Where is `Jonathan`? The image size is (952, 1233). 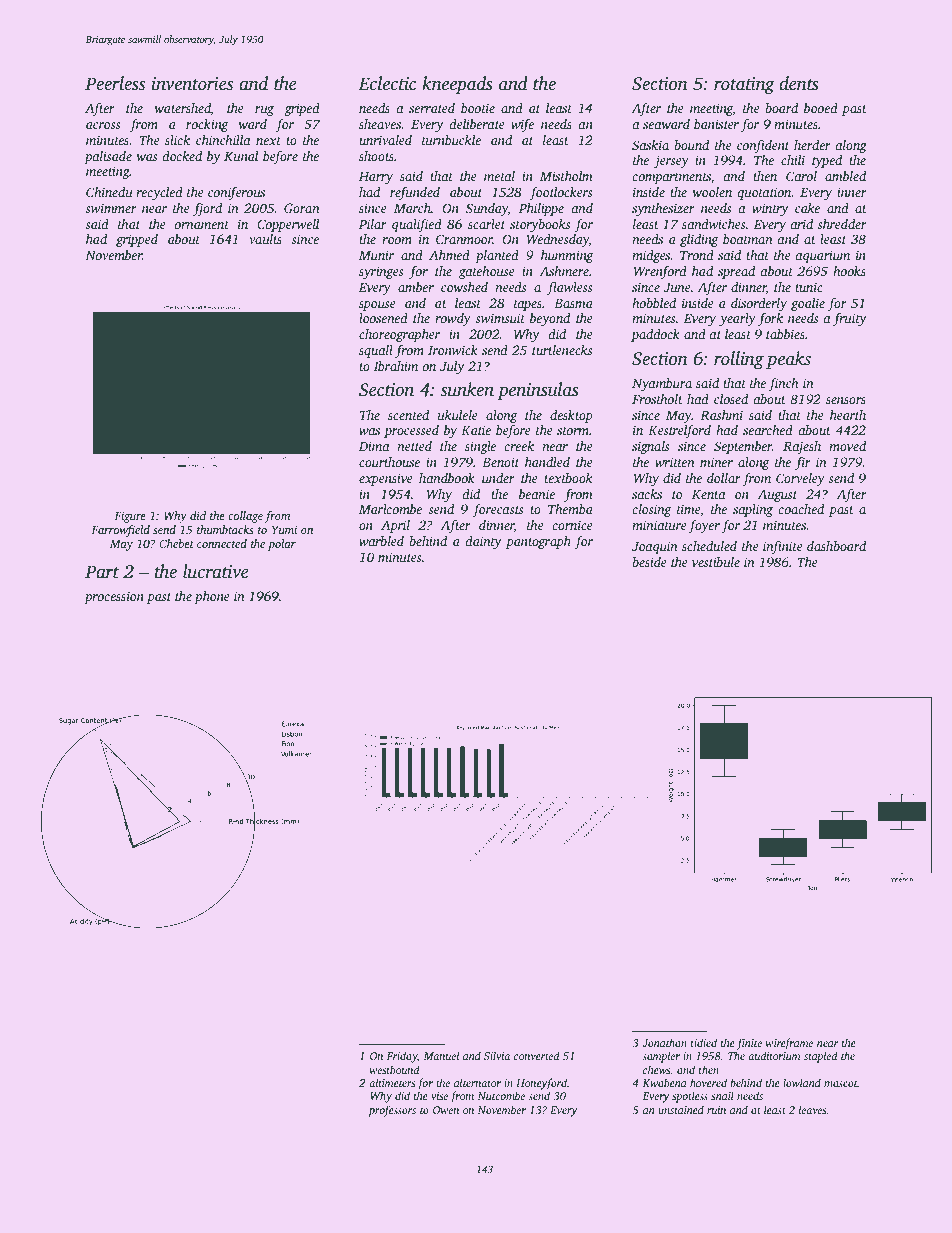 Jonathan is located at coordinates (664, 1042).
